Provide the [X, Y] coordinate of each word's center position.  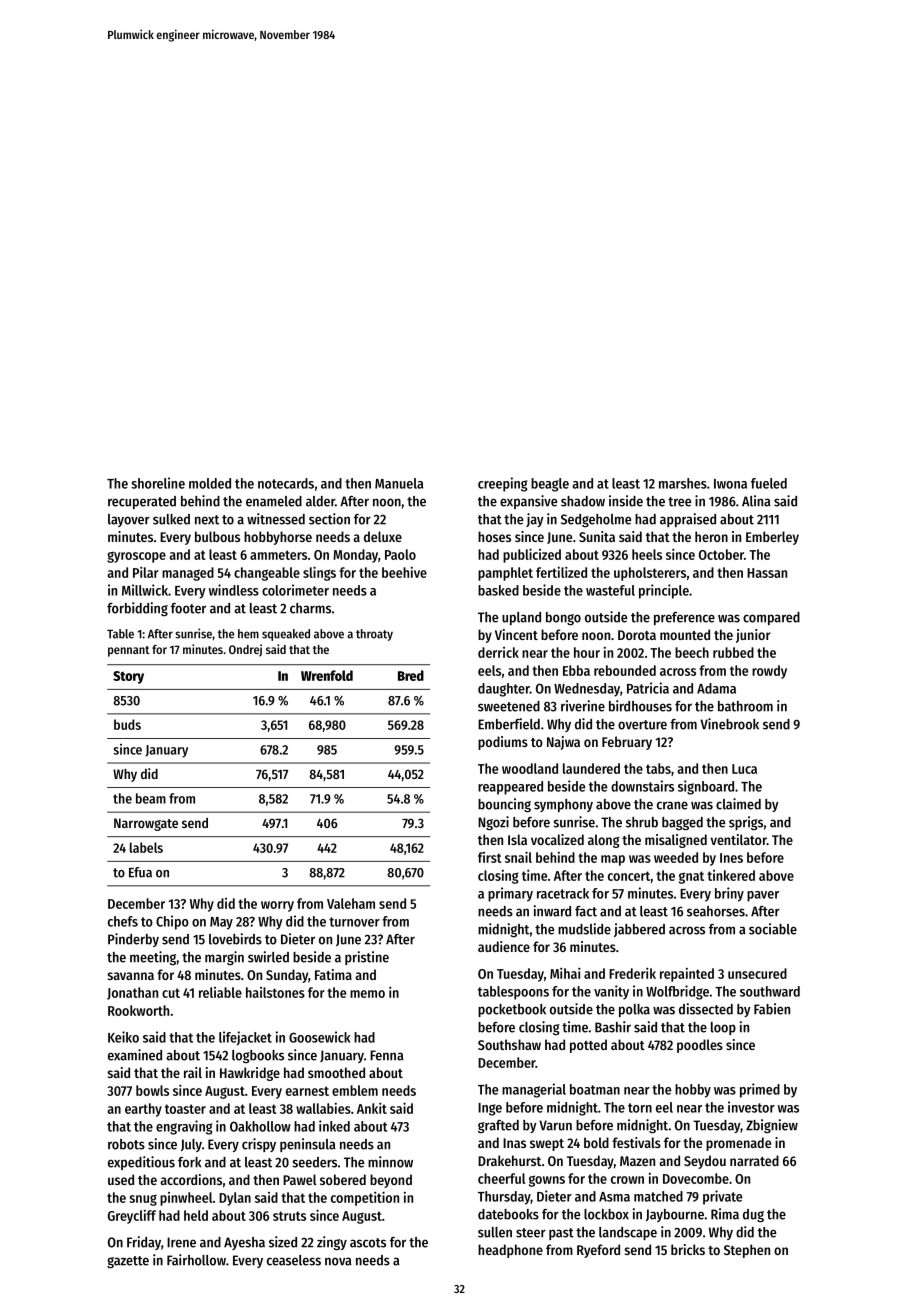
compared [771, 618]
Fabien [772, 1009]
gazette [128, 1262]
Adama [716, 688]
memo [367, 994]
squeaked [286, 635]
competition [365, 1198]
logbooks [258, 1056]
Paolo [400, 554]
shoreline [158, 483]
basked [498, 590]
